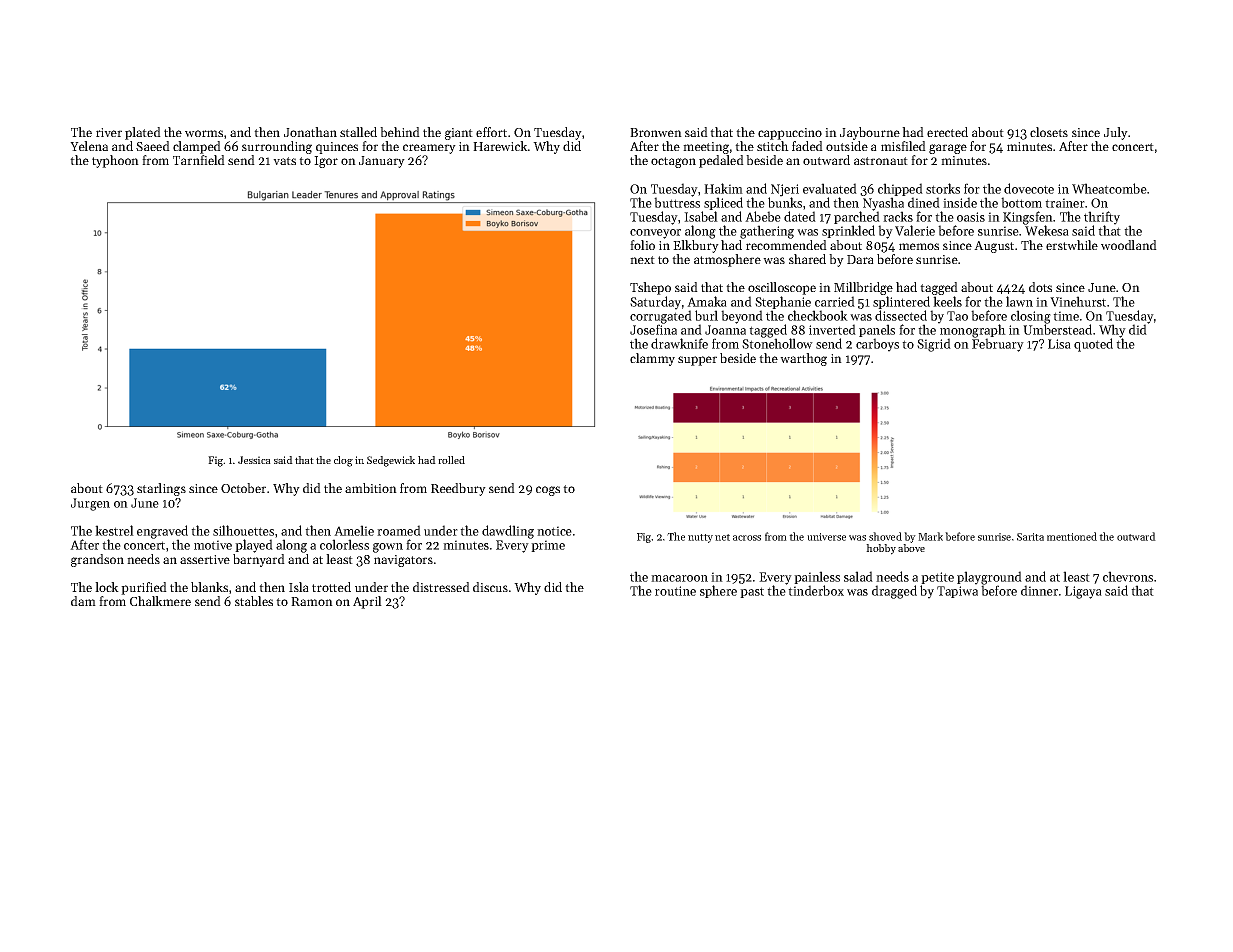  I want to click on corrugated, so click(661, 317).
